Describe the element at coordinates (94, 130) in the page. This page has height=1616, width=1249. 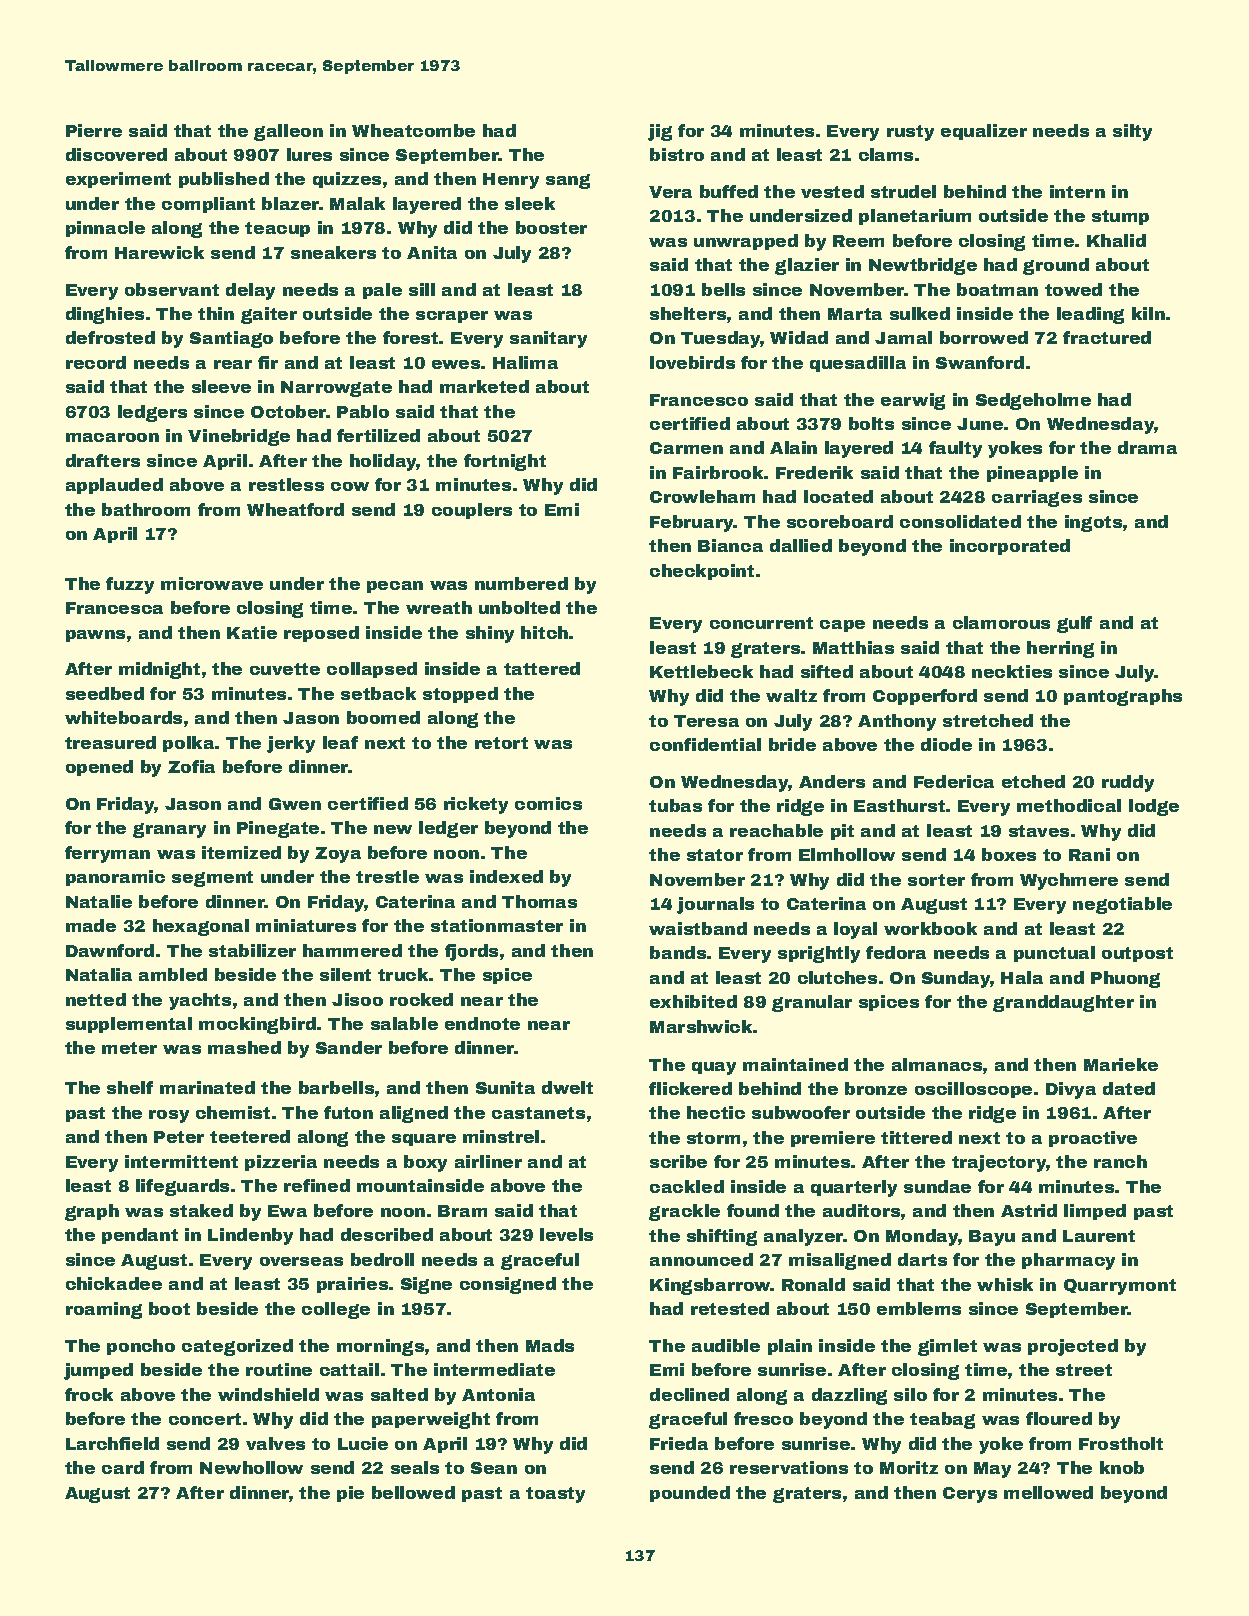
I see `Pierre` at that location.
